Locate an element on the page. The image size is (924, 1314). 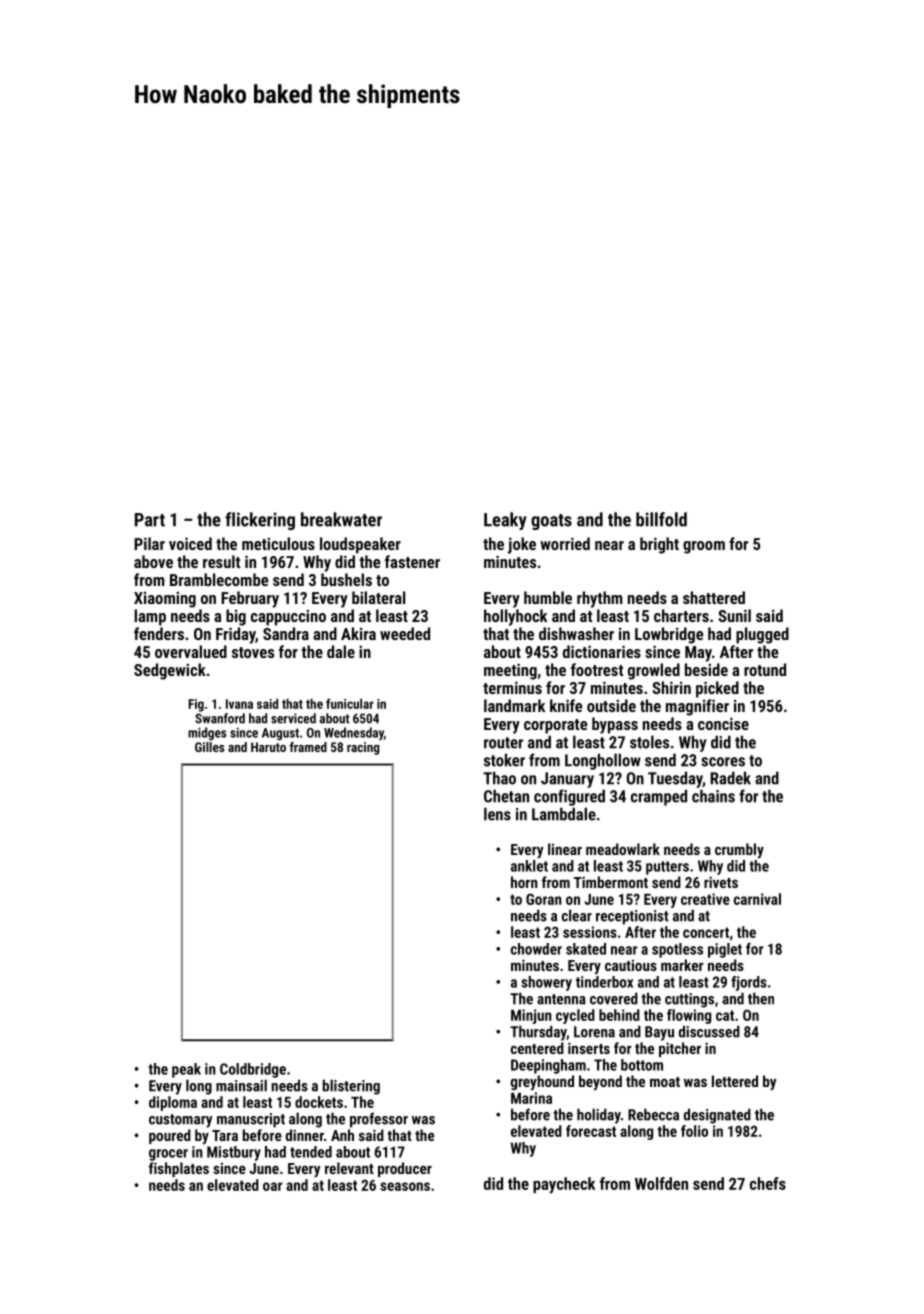
meeting is located at coordinates (510, 671).
